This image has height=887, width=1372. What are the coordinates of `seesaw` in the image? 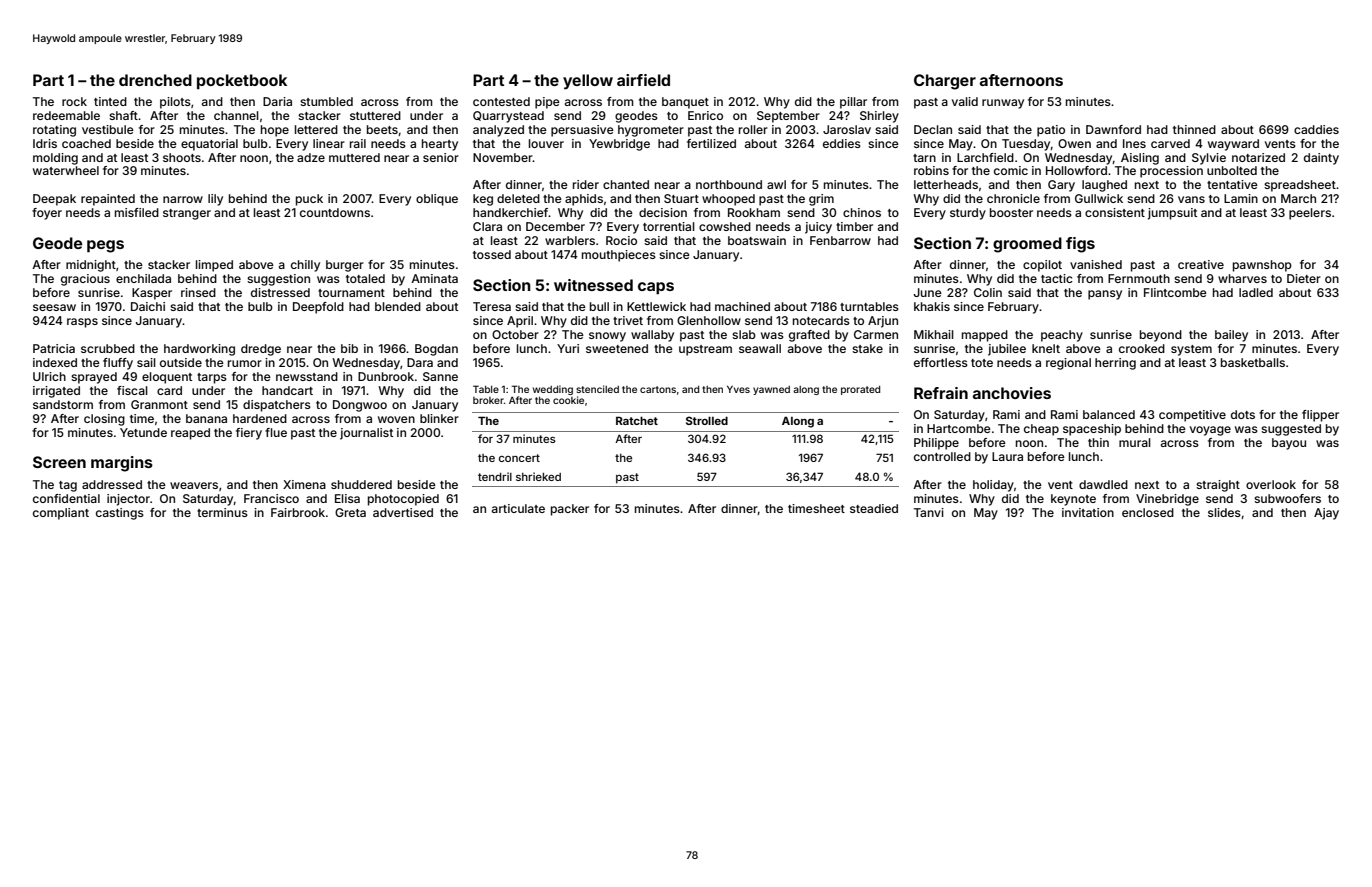 It's located at (54, 307).
